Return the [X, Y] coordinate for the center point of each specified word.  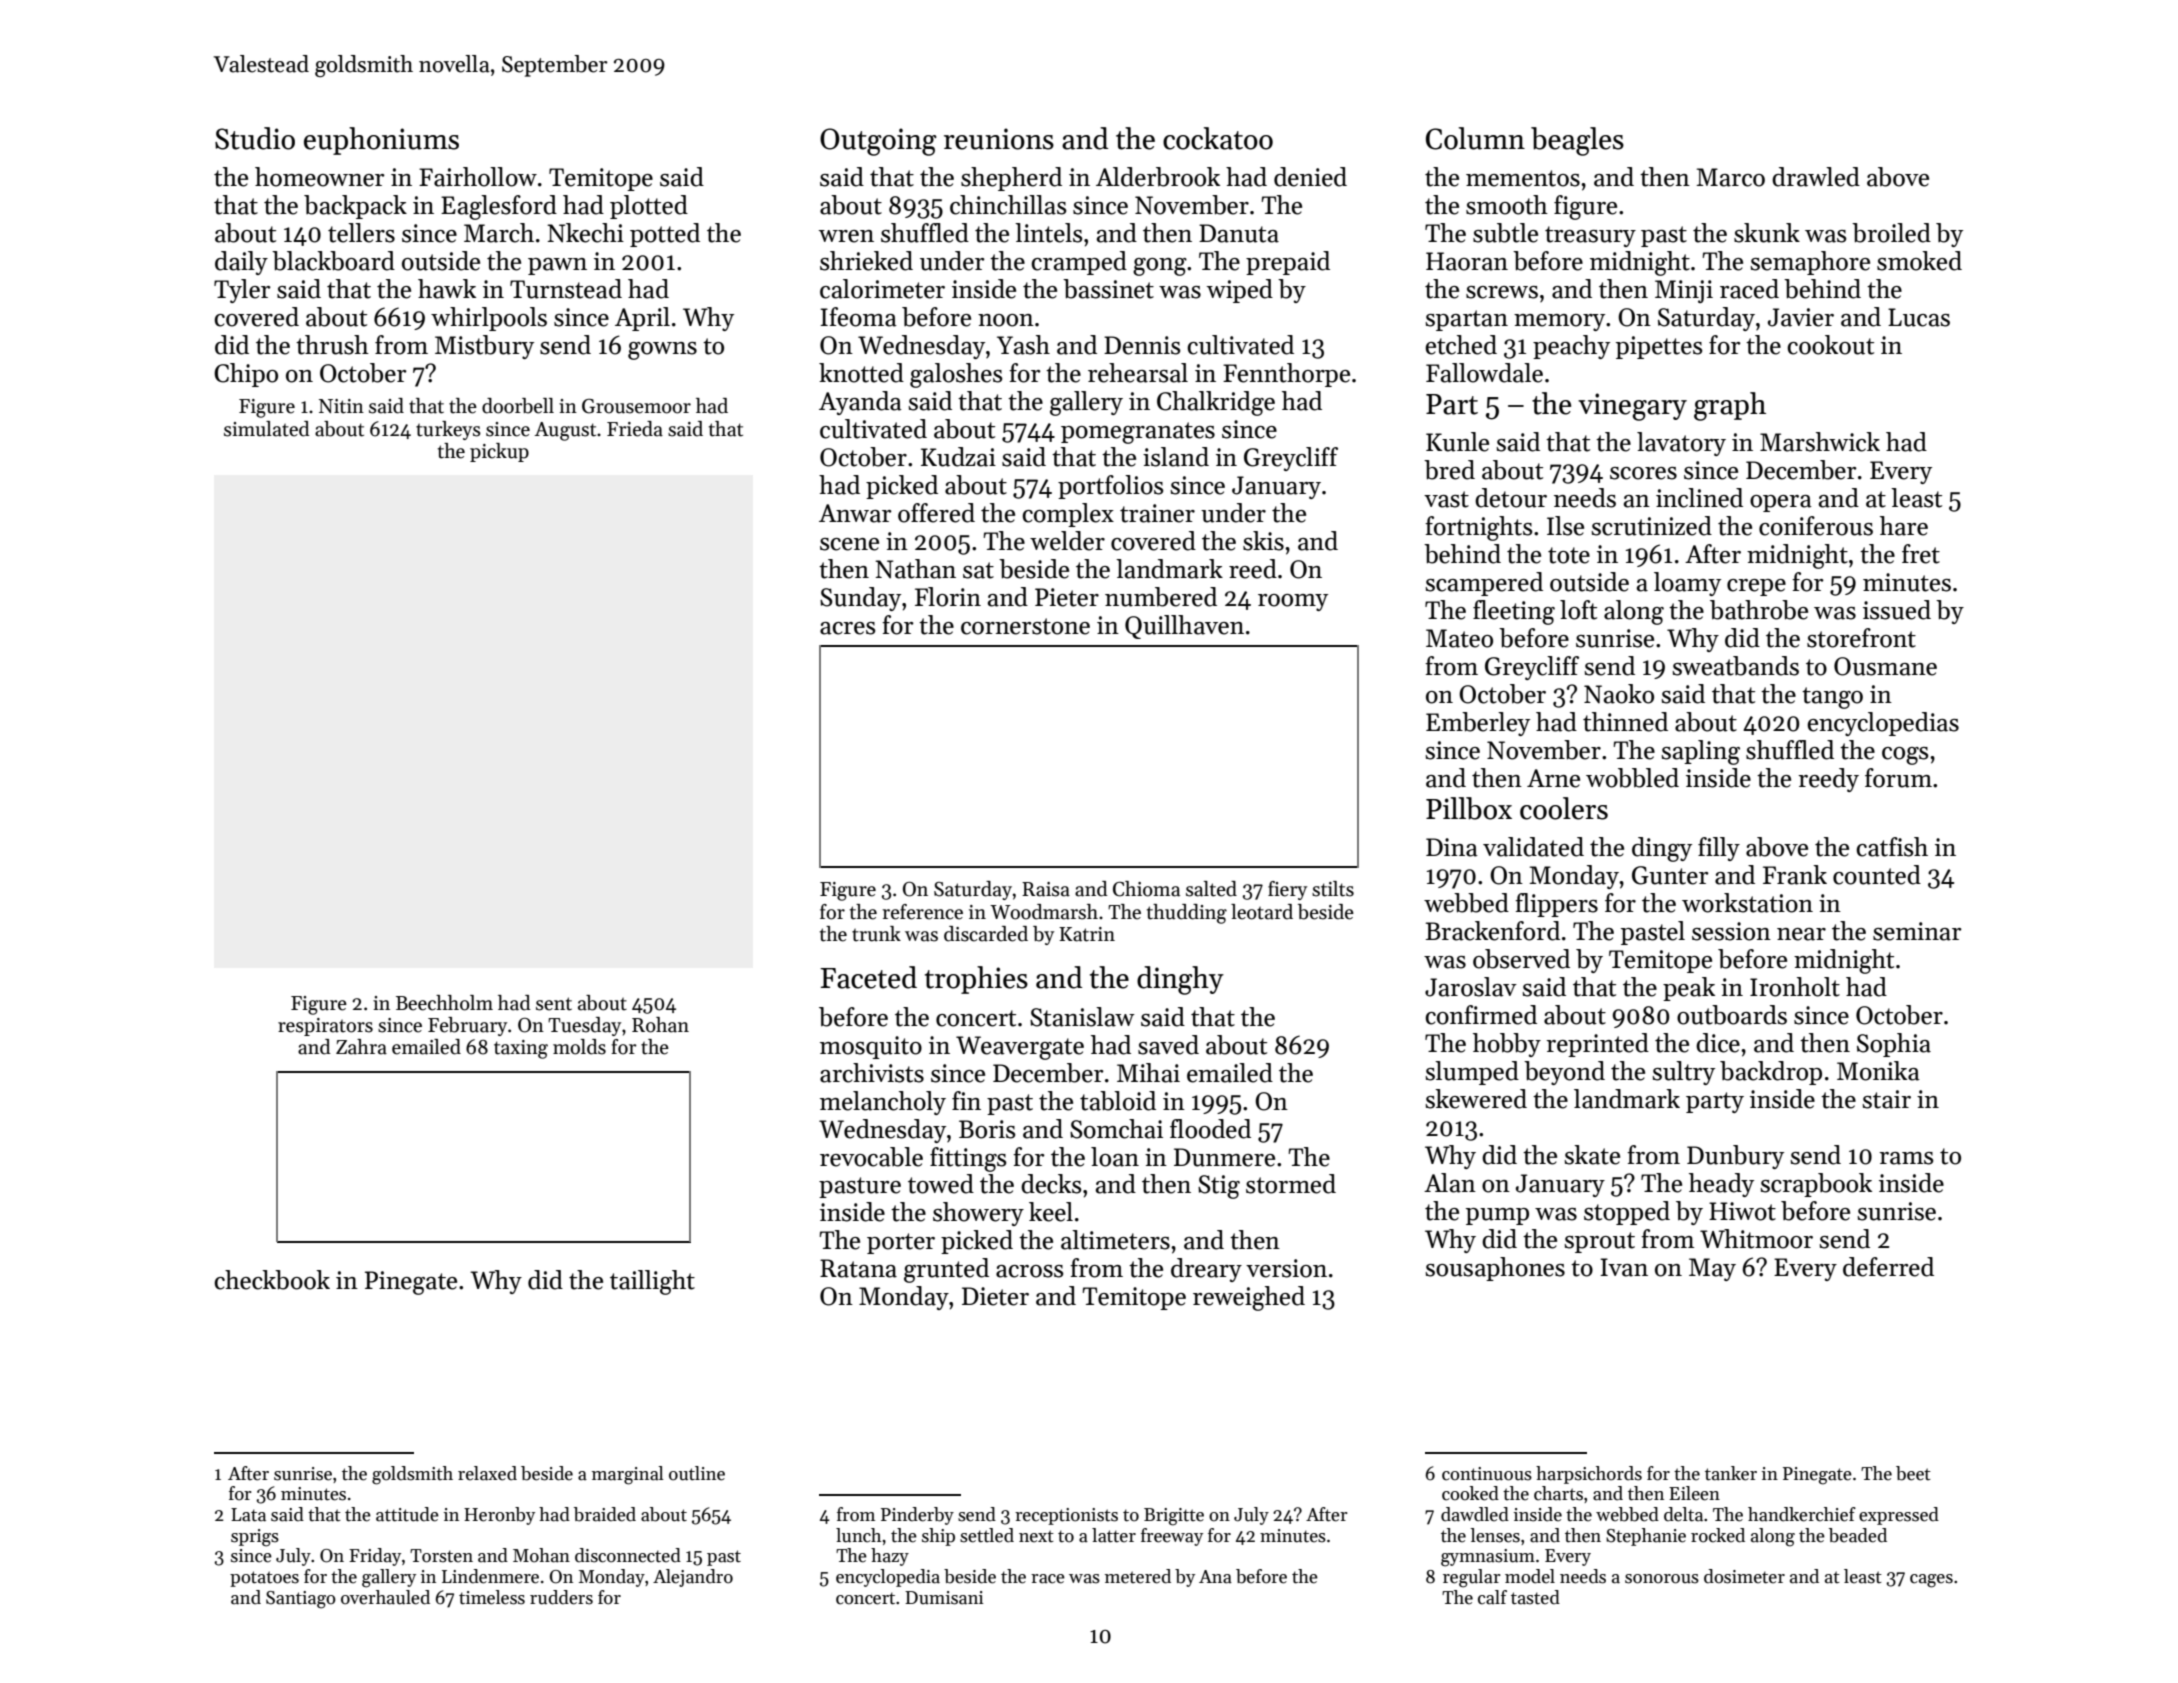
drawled [1816, 177]
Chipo [246, 375]
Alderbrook [1158, 177]
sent [554, 1004]
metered [1138, 1576]
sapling [1700, 752]
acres [848, 628]
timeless [492, 1597]
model [1530, 1576]
